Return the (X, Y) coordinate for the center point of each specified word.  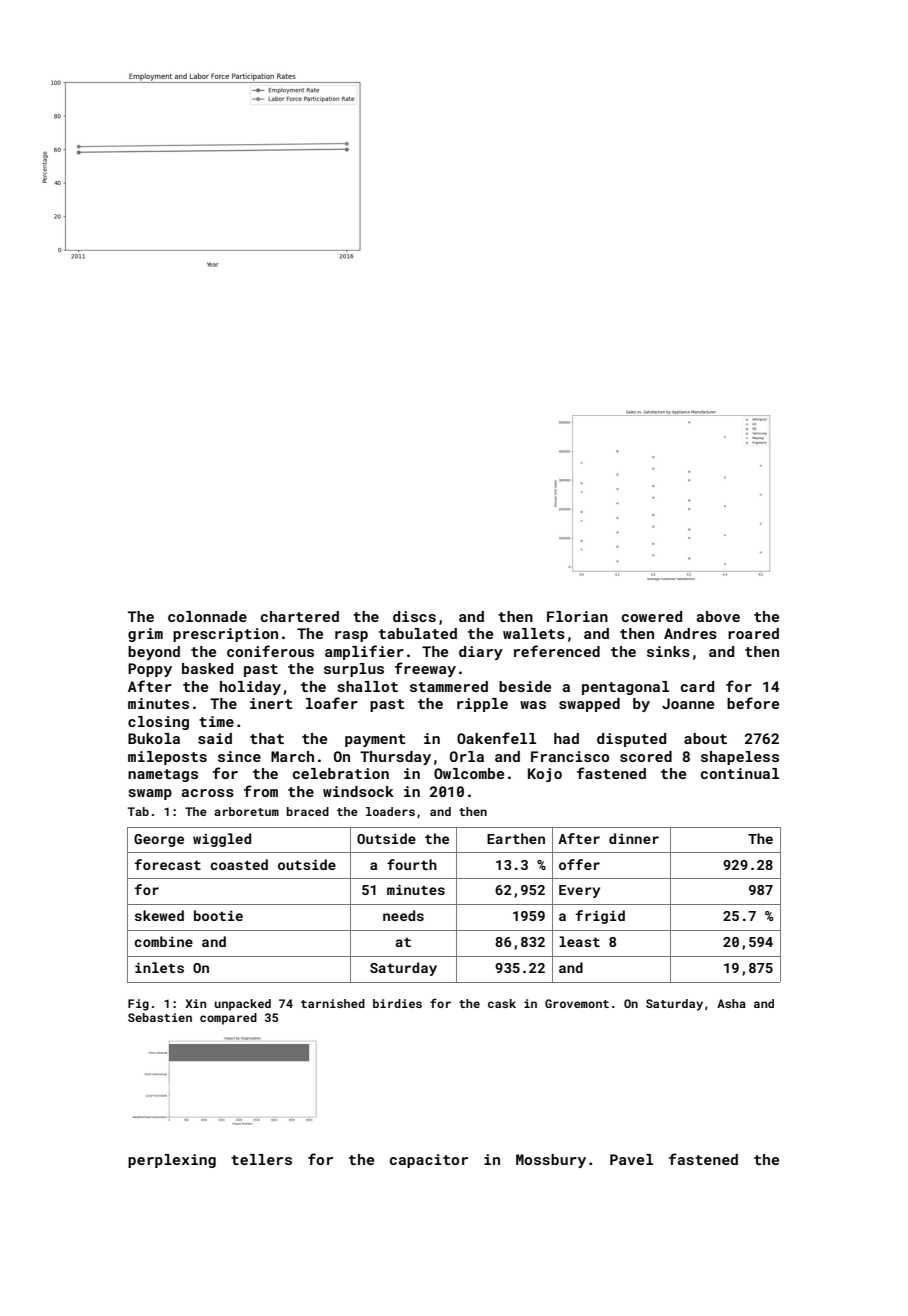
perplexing (172, 1161)
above (718, 616)
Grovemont (577, 1003)
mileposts (167, 758)
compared (228, 1019)
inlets (159, 967)
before (753, 703)
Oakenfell (496, 738)
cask (502, 1003)
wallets (534, 633)
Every (579, 891)
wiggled (222, 840)
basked (207, 668)
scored (646, 756)
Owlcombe (469, 773)
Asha (731, 1003)
